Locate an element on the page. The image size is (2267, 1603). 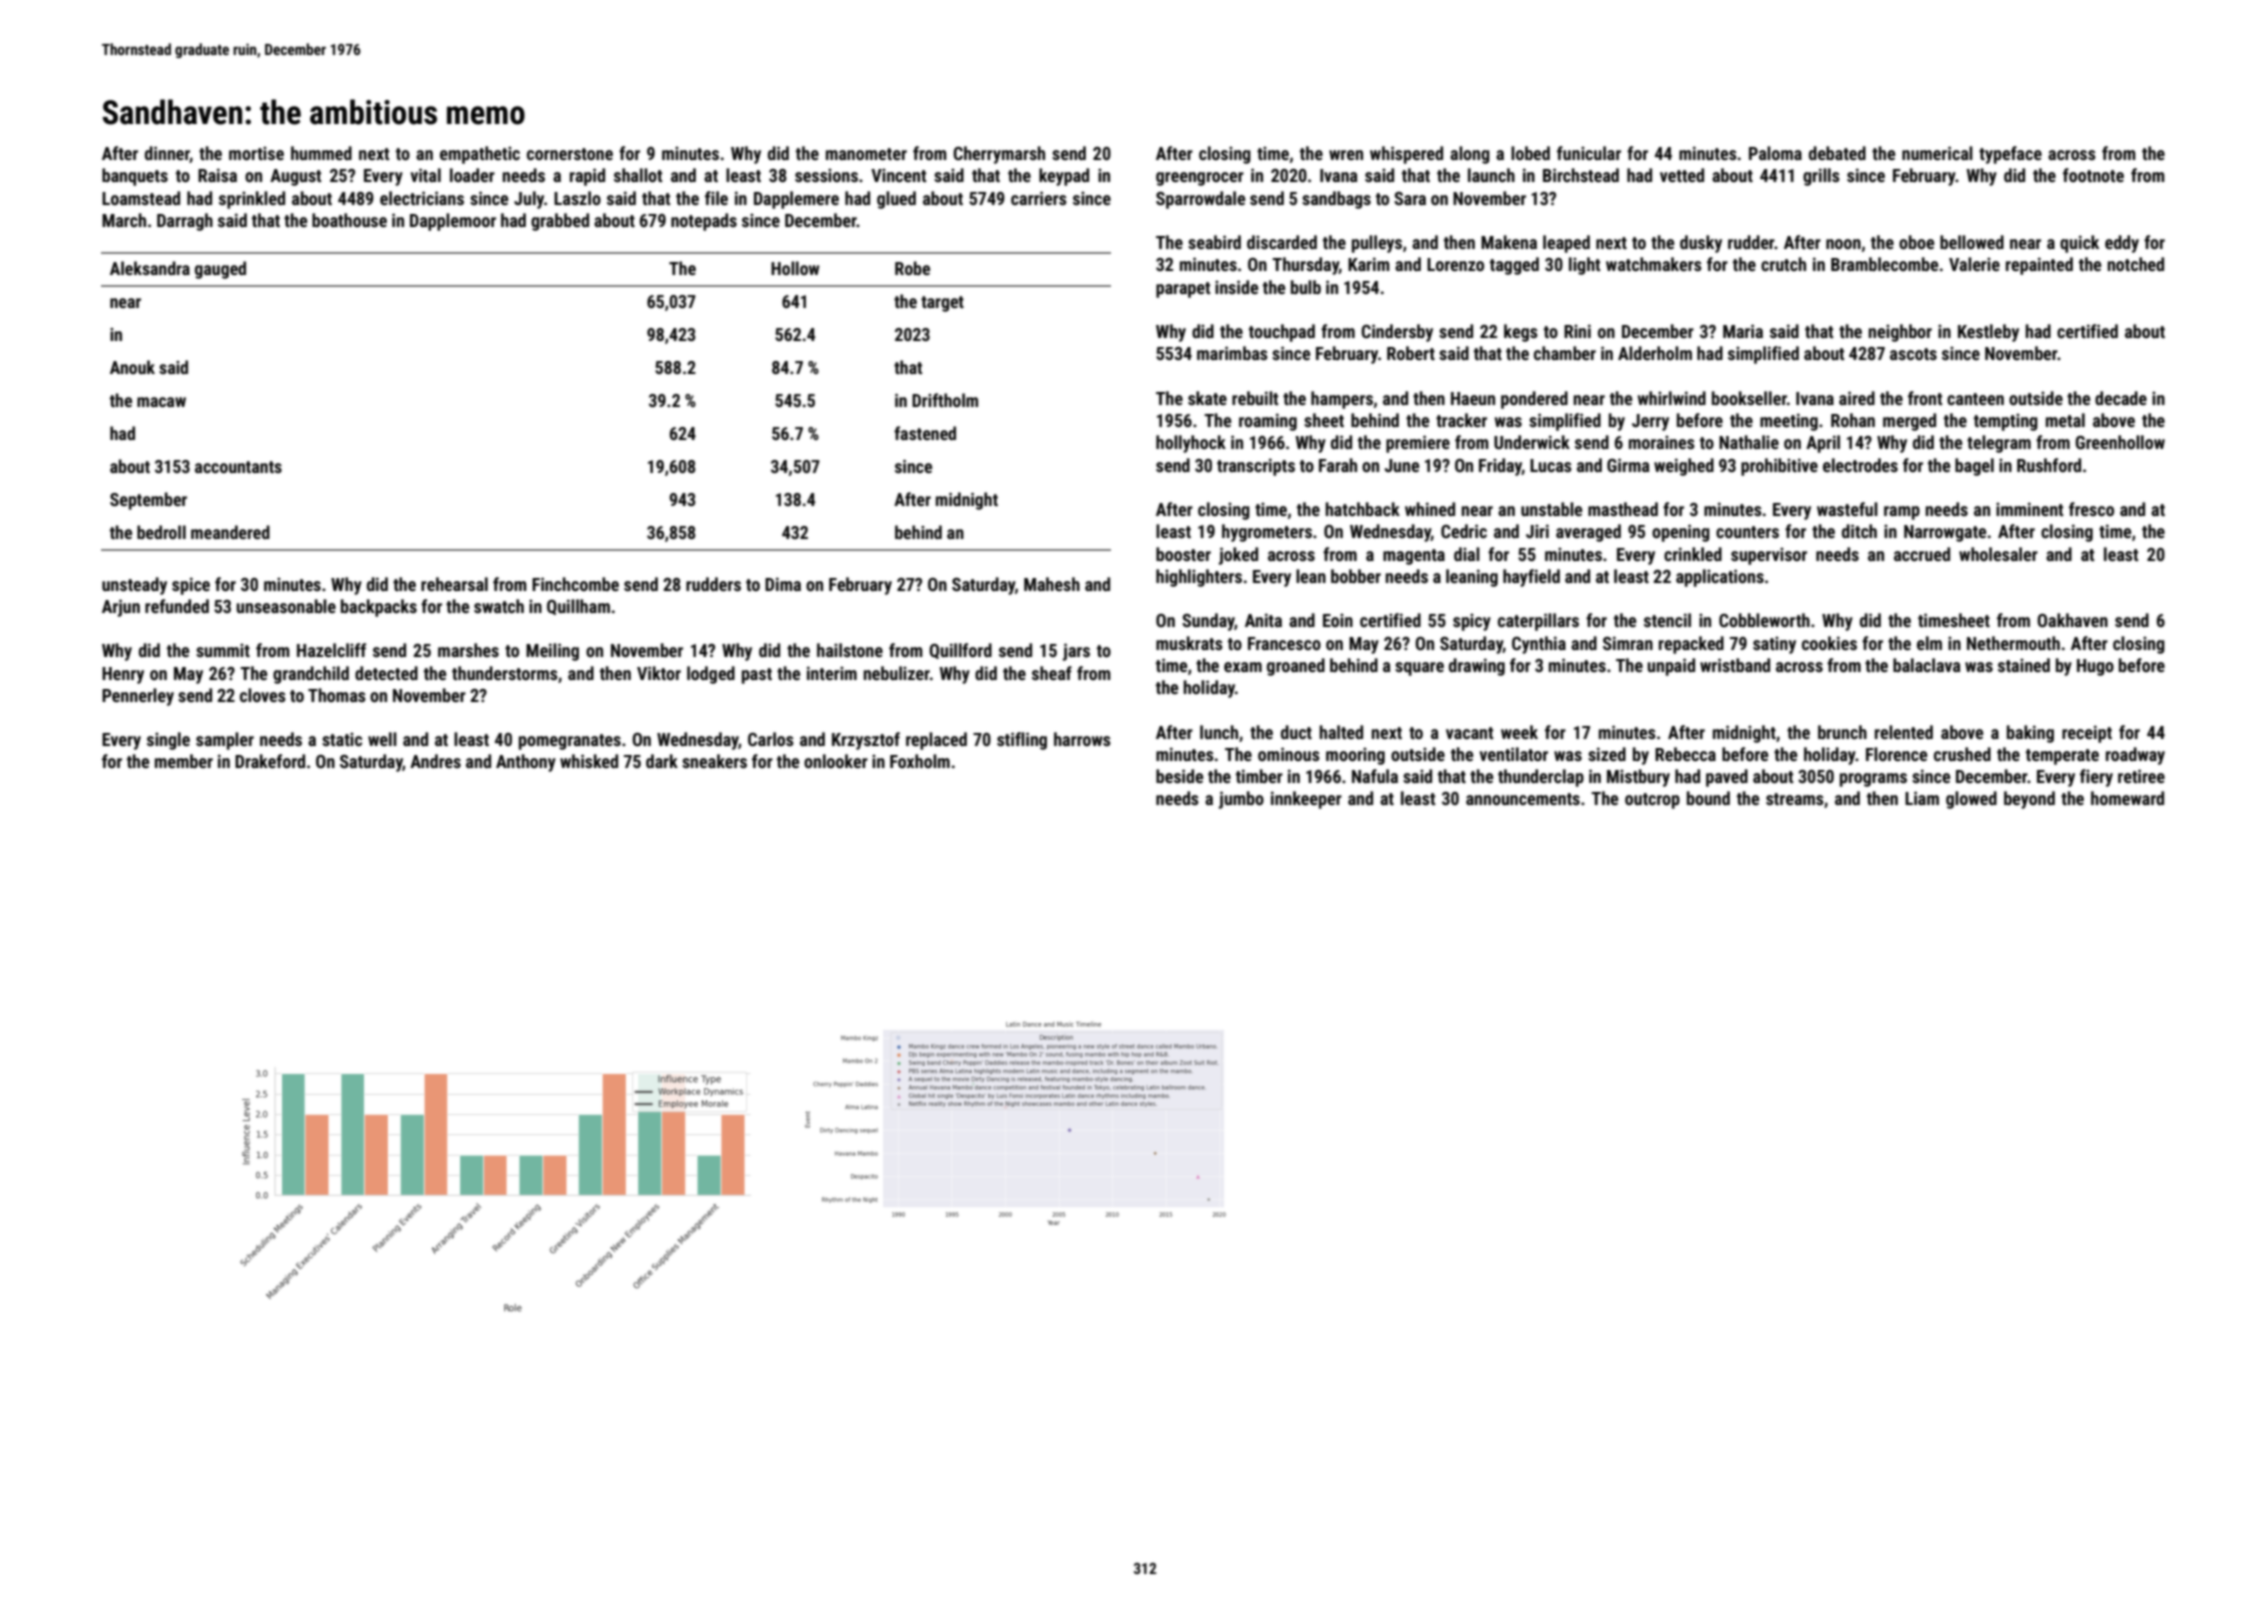
Anthony is located at coordinates (526, 763).
